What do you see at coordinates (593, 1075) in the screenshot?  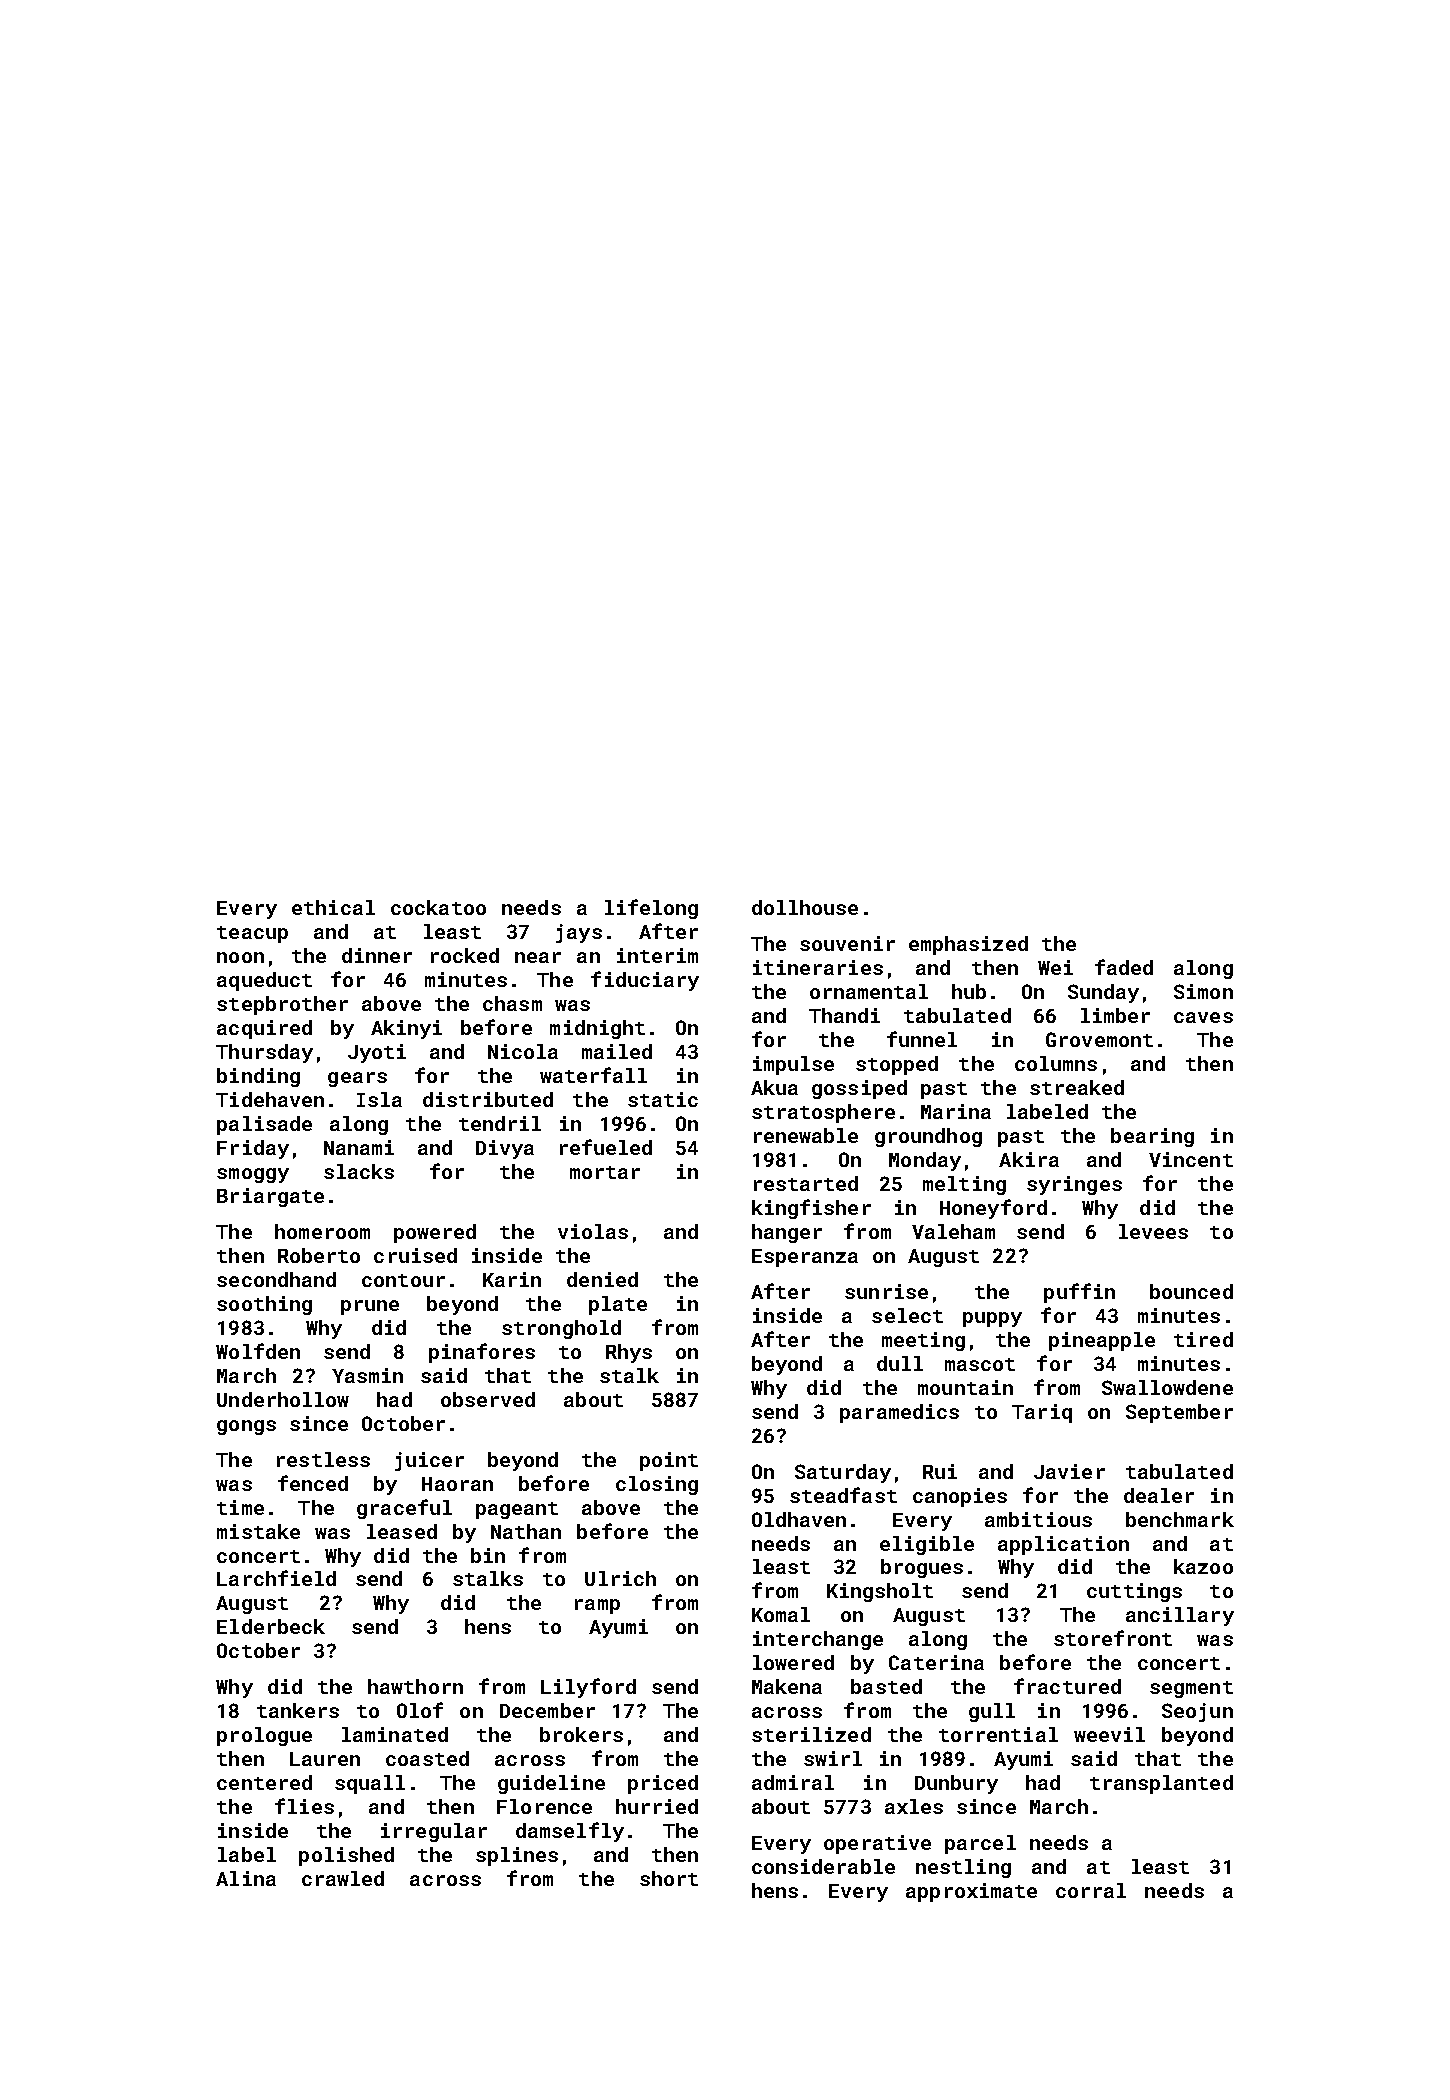 I see `waterfall` at bounding box center [593, 1075].
